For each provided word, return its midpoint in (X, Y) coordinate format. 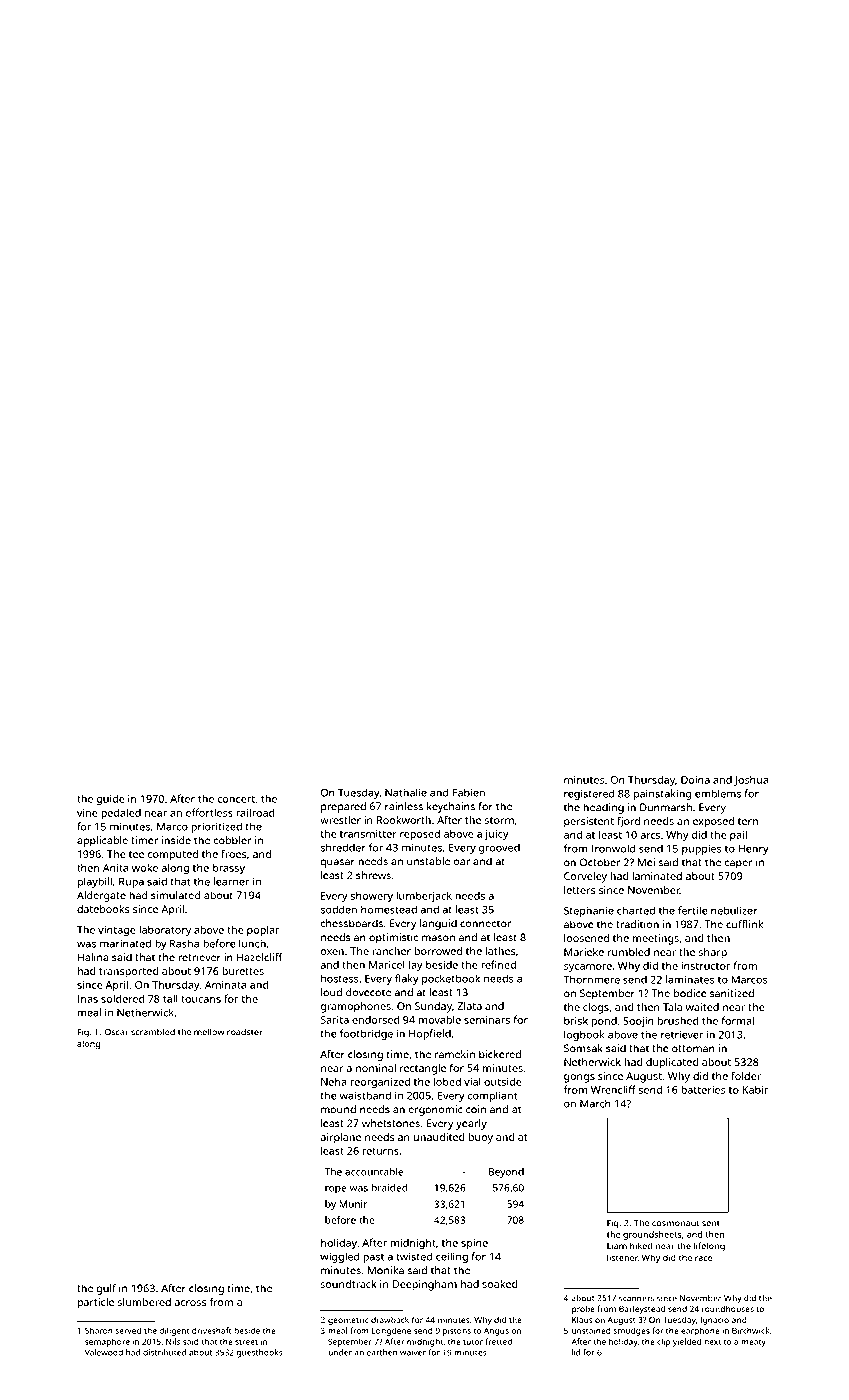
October (600, 862)
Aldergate (101, 896)
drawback (390, 1319)
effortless (209, 812)
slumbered (144, 1302)
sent (711, 1223)
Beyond (506, 1173)
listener (622, 1257)
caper (738, 864)
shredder (343, 847)
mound (338, 1109)
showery (371, 897)
